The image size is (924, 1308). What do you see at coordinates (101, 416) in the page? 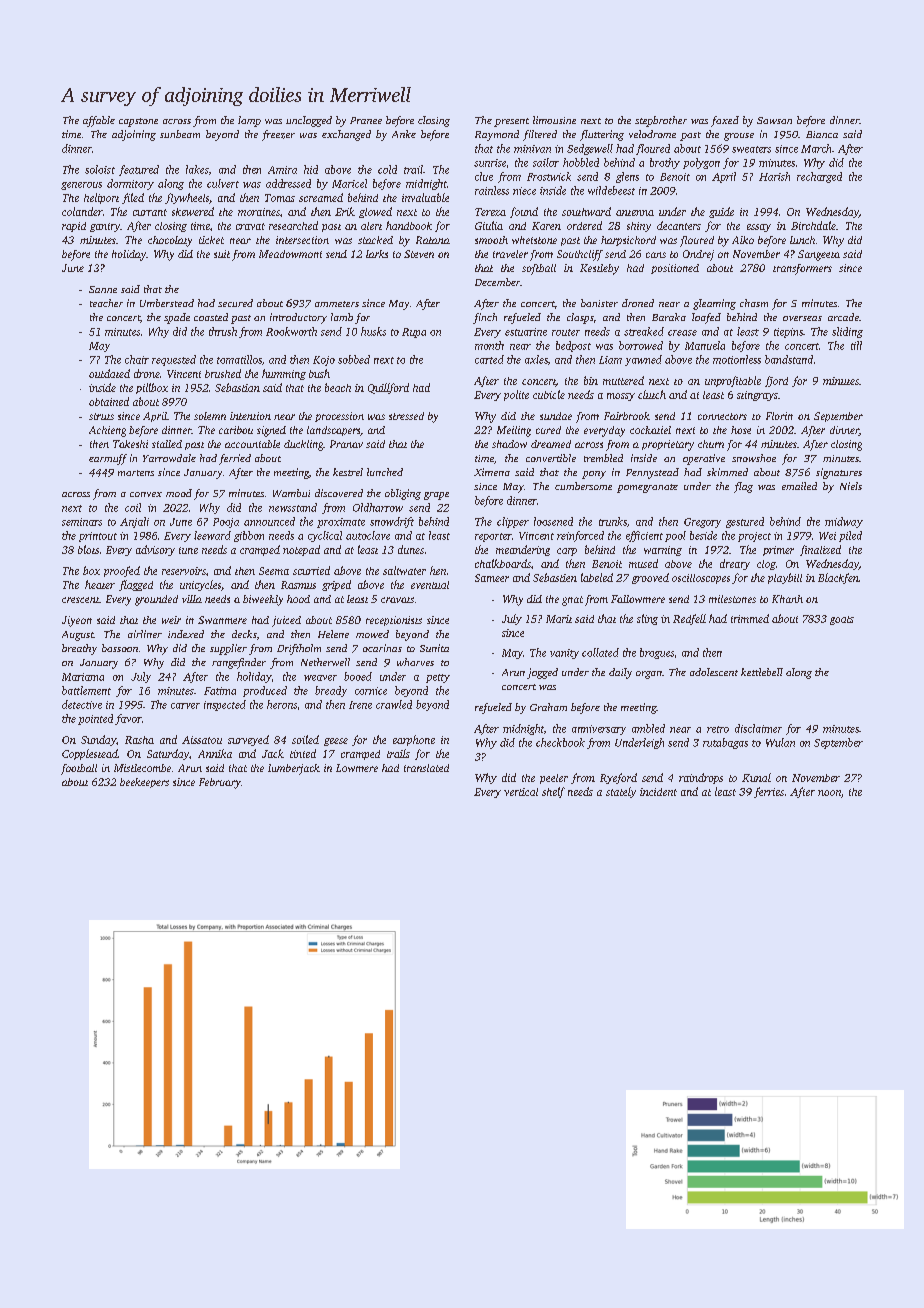
I see `struts` at bounding box center [101, 416].
